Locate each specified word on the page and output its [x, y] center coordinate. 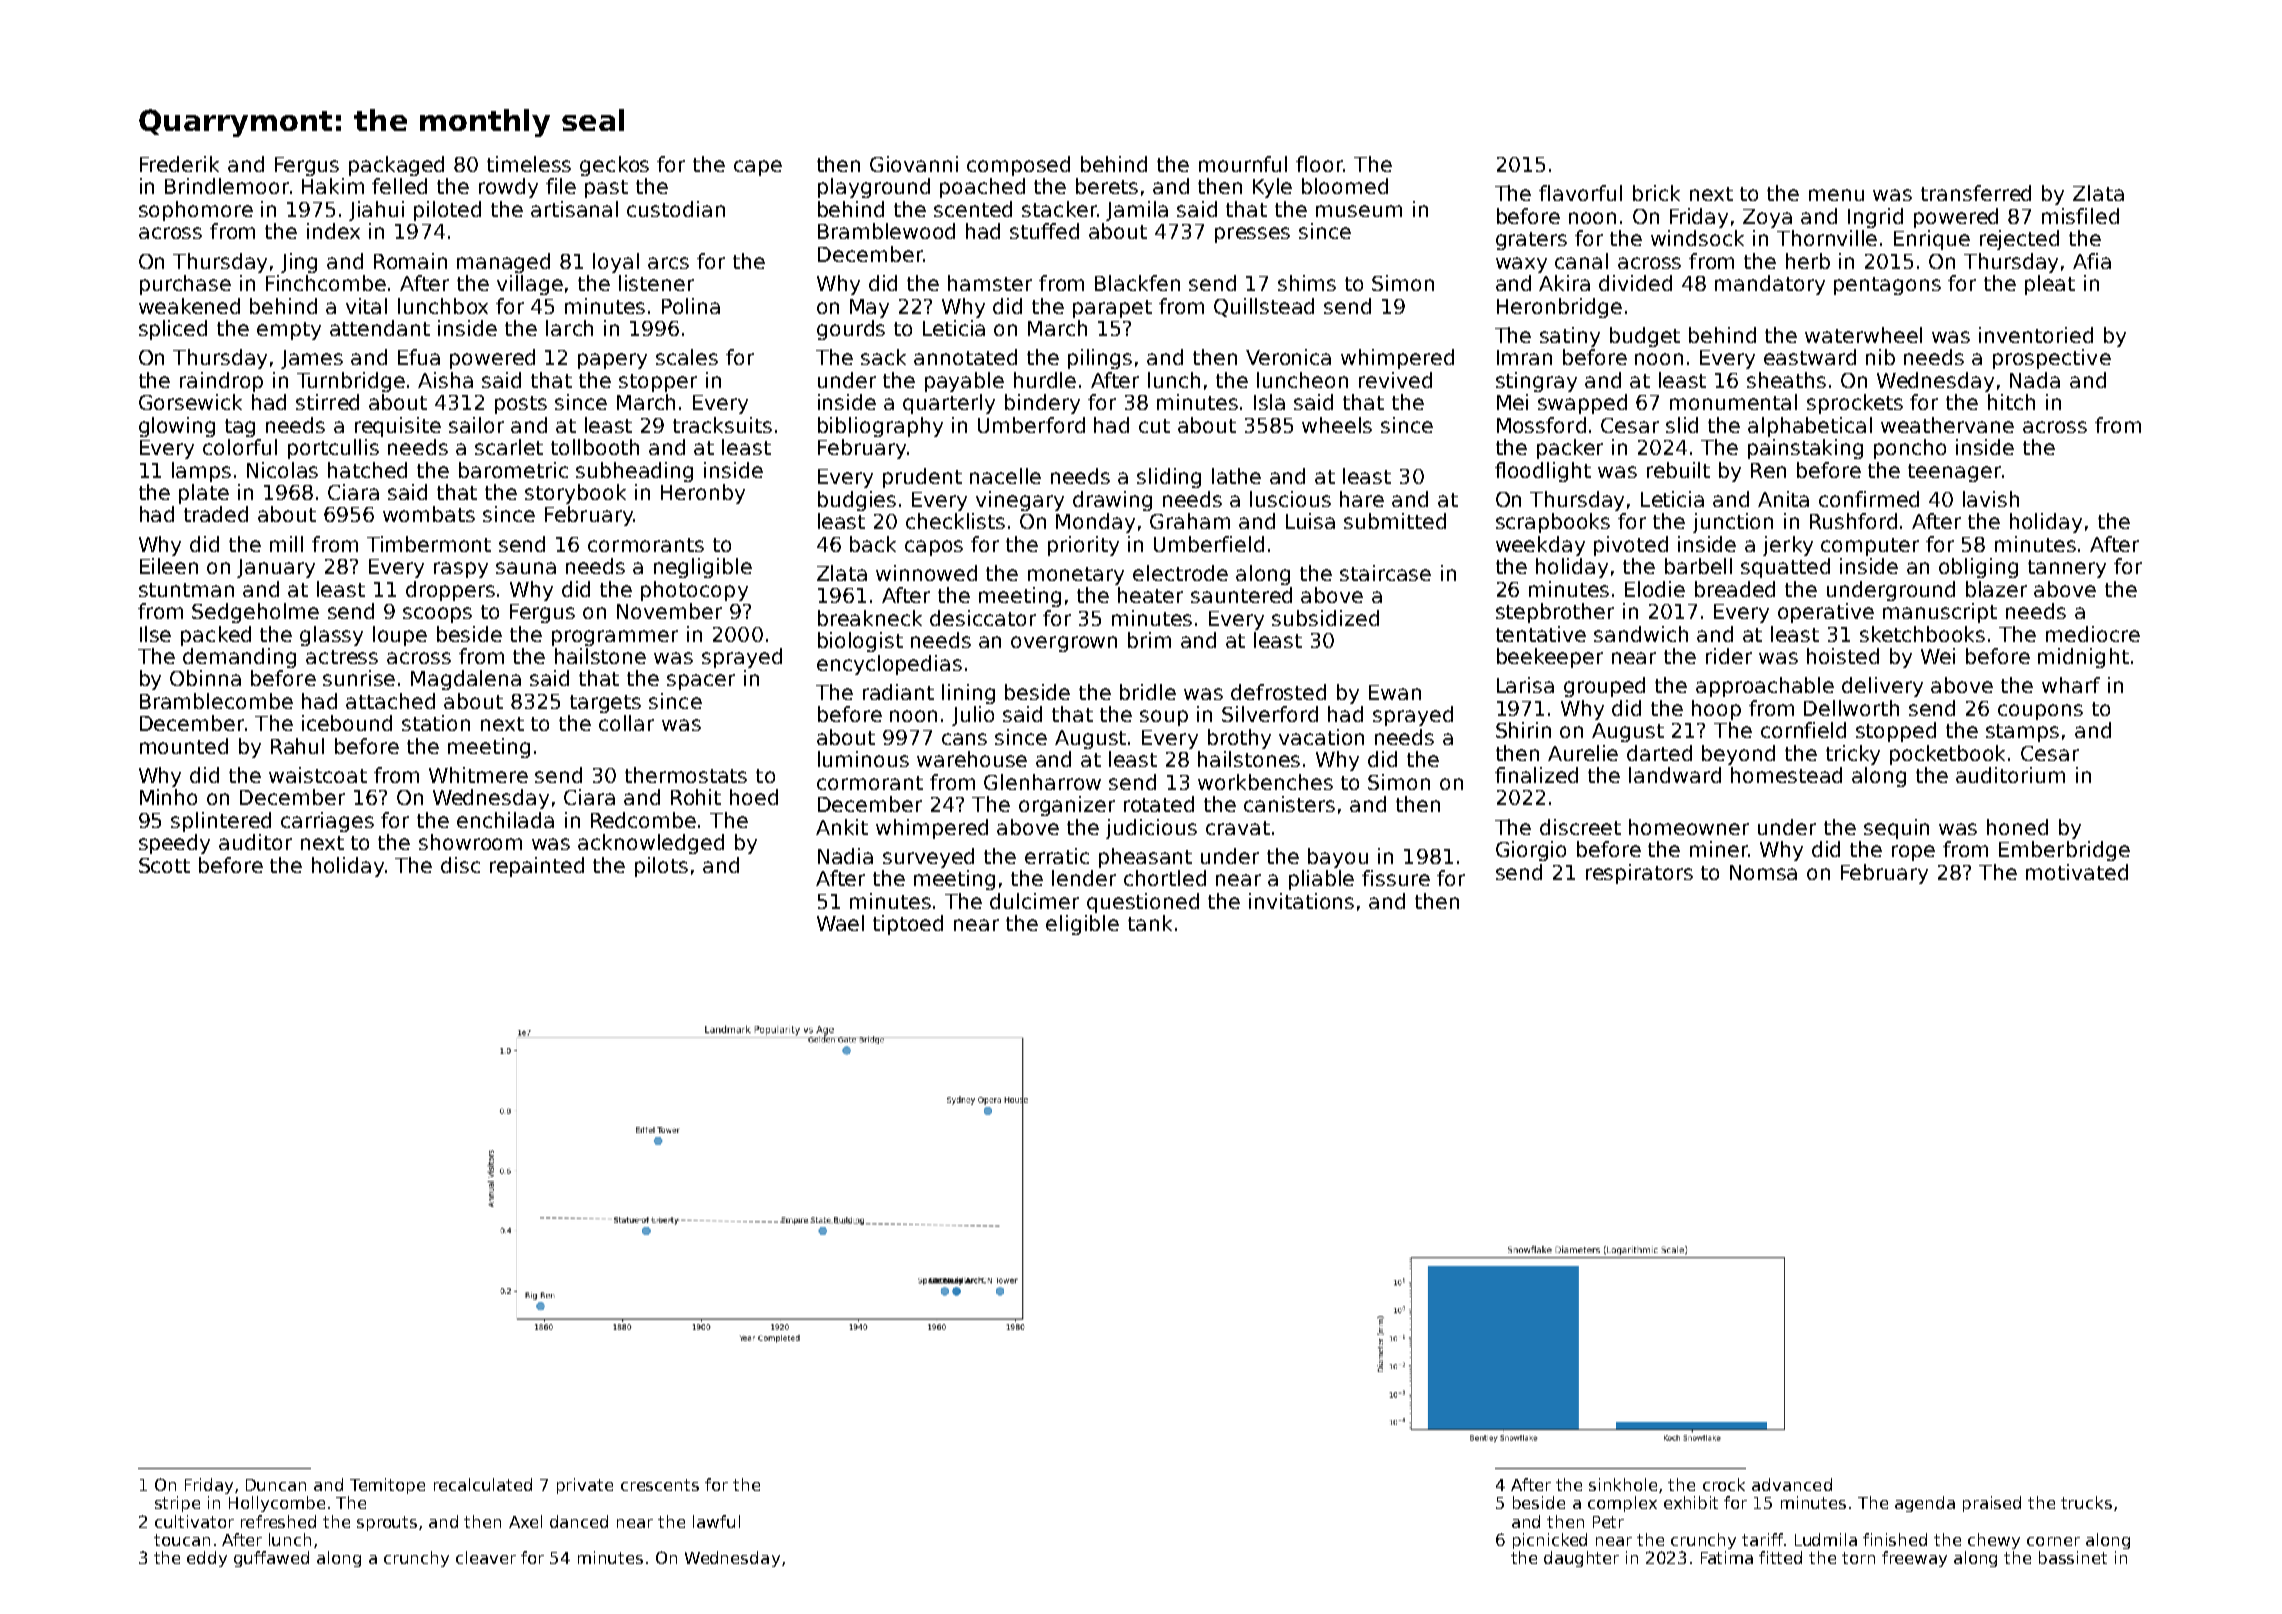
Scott [164, 865]
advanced [1792, 1484]
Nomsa [1763, 872]
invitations [1301, 901]
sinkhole [1623, 1484]
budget [1645, 337]
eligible [1082, 925]
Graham [1190, 521]
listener [656, 283]
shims [1307, 283]
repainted [537, 867]
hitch [2011, 402]
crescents [660, 1485]
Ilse [155, 634]
